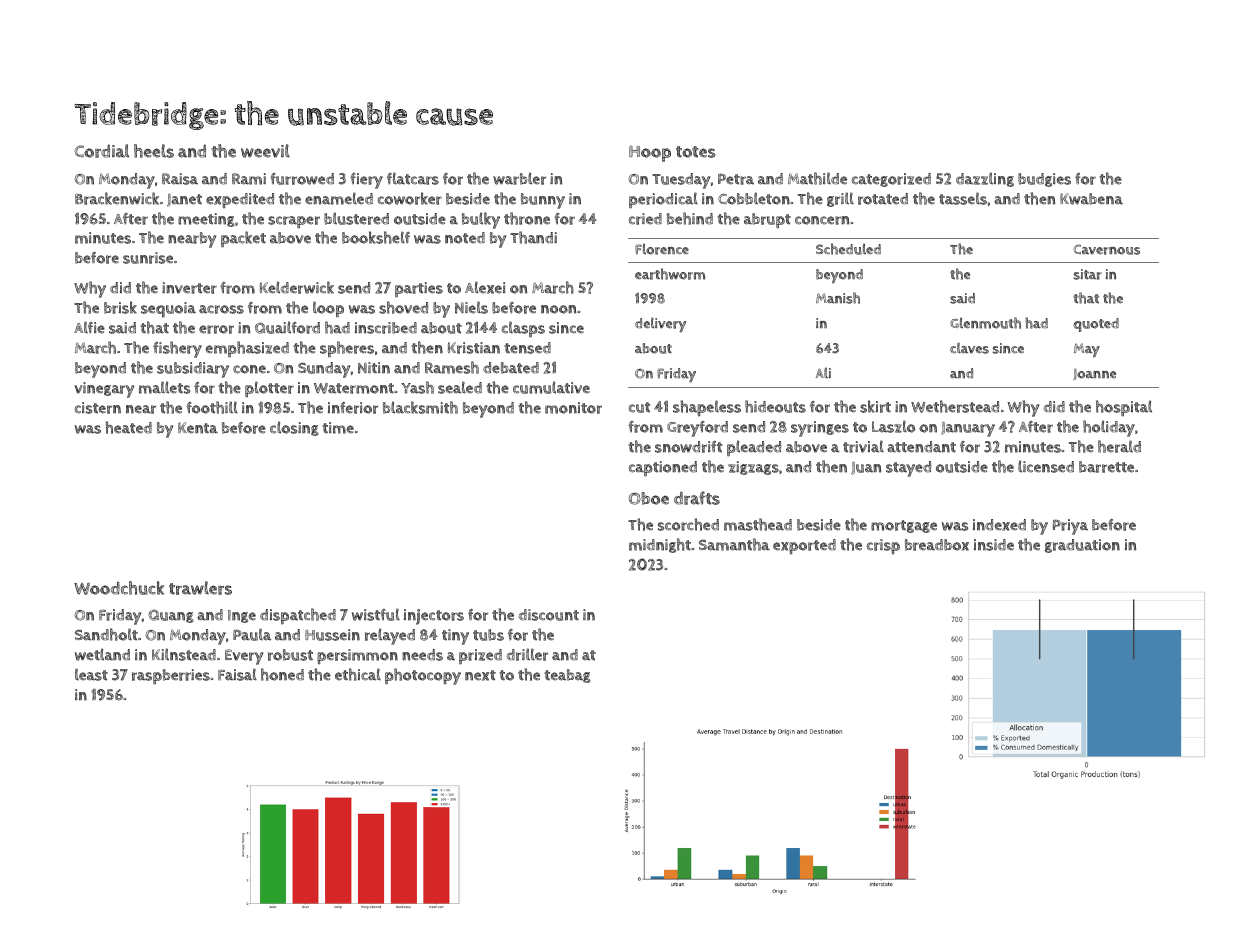  I want to click on weevil, so click(265, 151).
